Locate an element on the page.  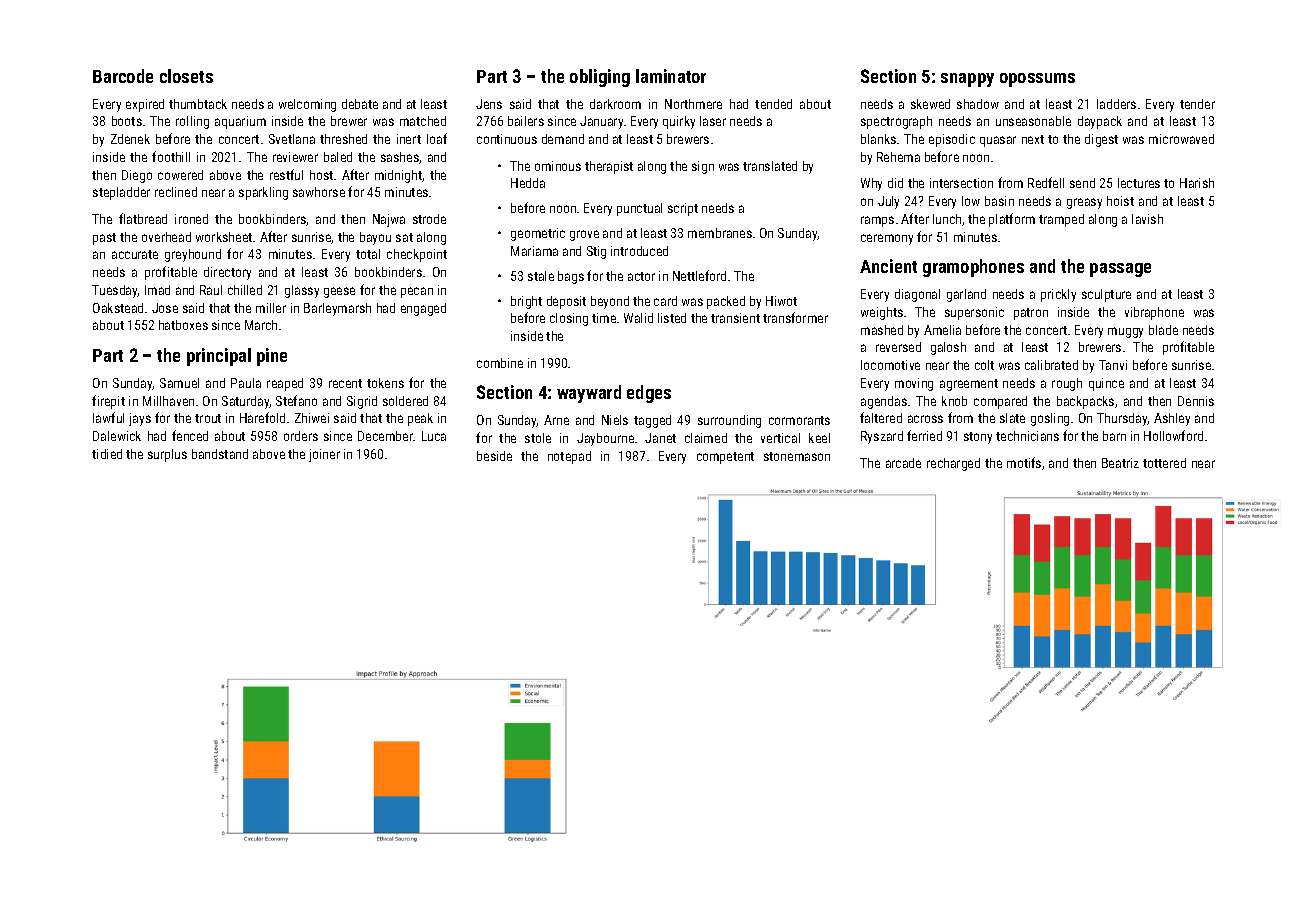
lavish is located at coordinates (1147, 219).
